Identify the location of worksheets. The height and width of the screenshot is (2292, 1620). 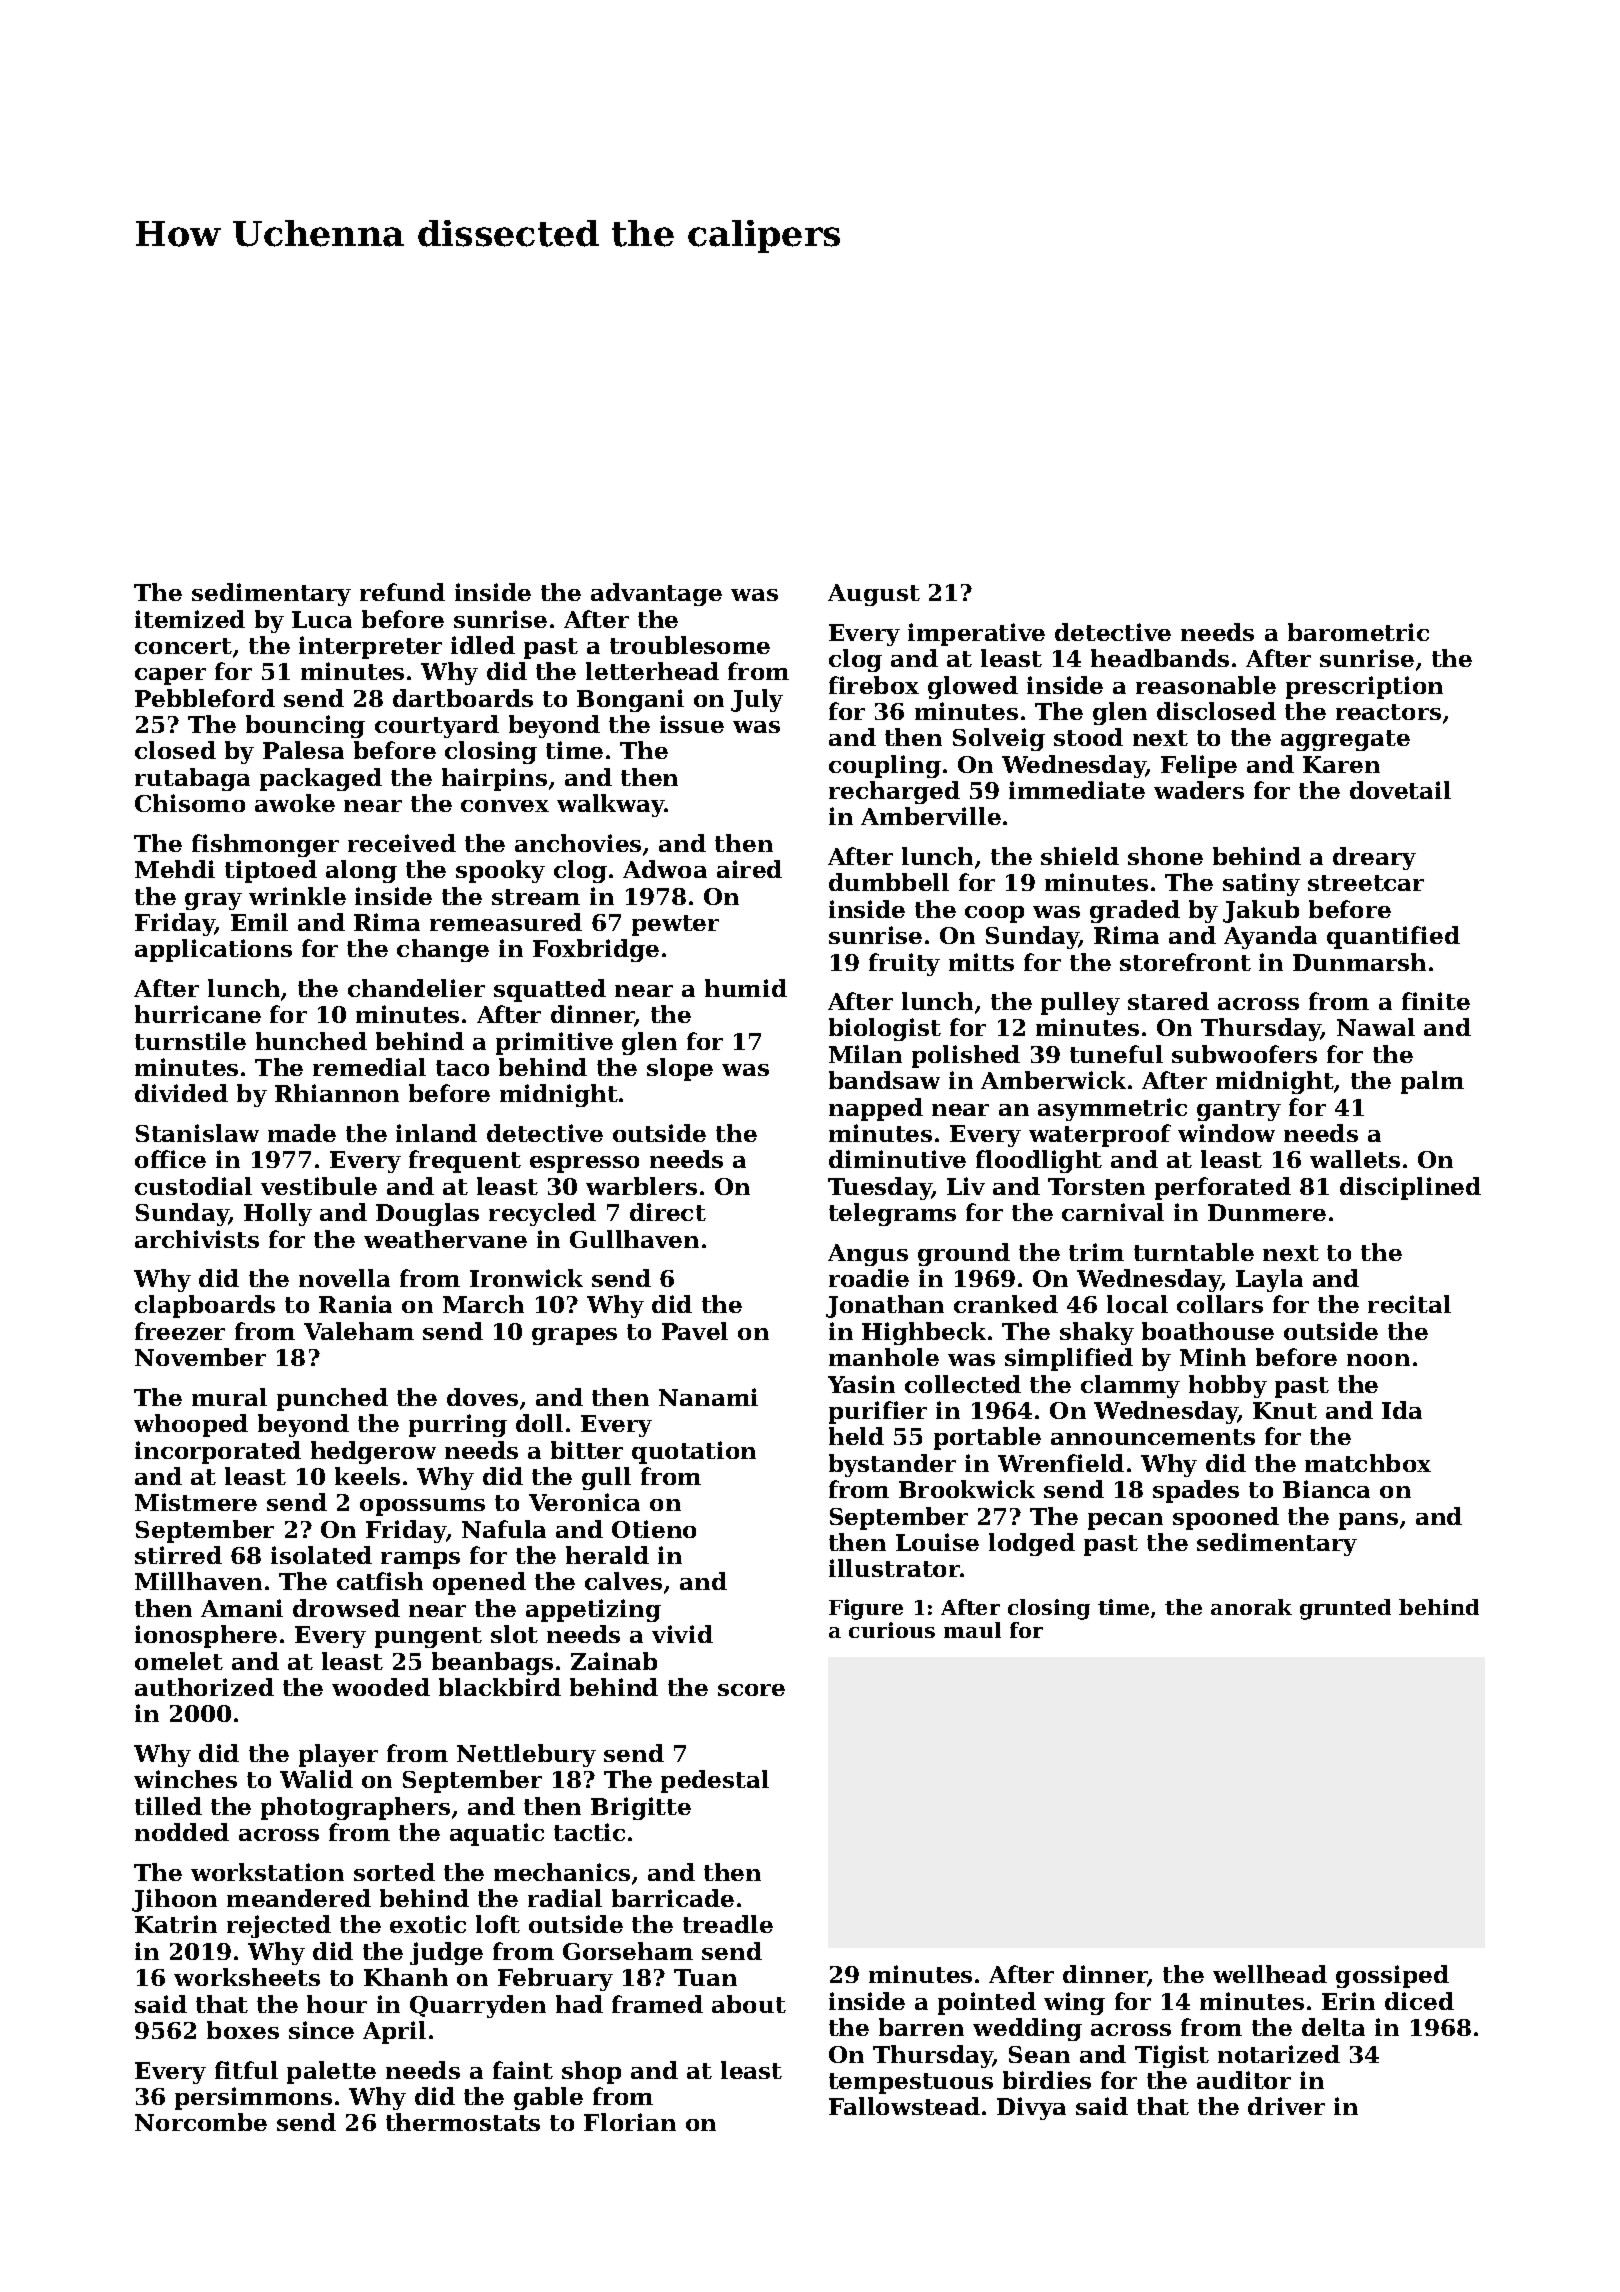
(247, 1977).
